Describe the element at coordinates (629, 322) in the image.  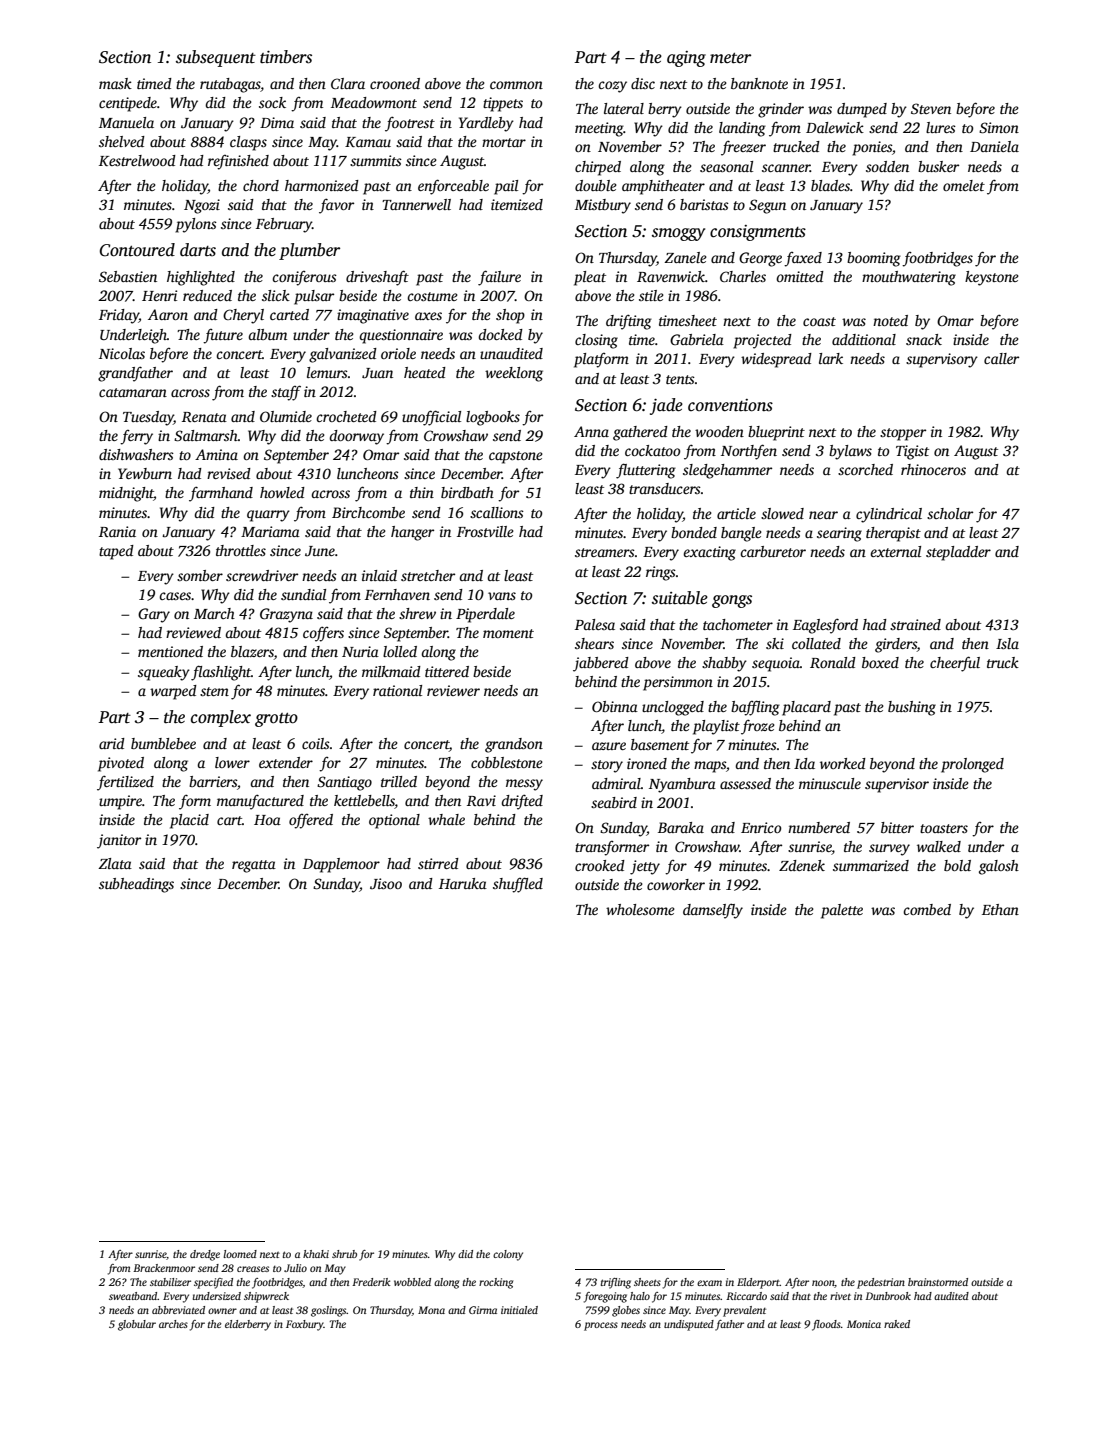
I see `drifting` at that location.
